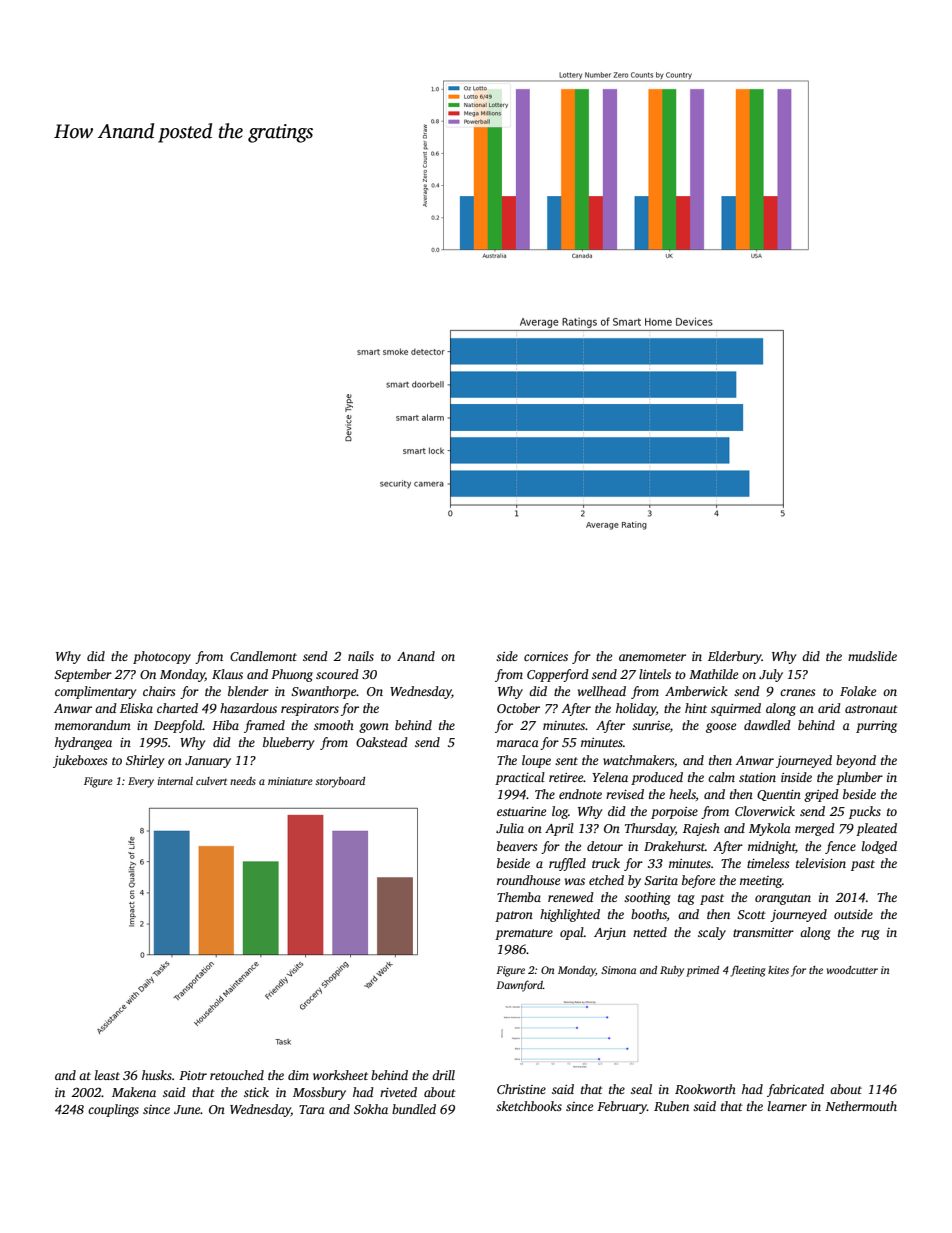 This screenshot has height=1233, width=952. What do you see at coordinates (674, 813) in the screenshot?
I see `porpoise` at bounding box center [674, 813].
